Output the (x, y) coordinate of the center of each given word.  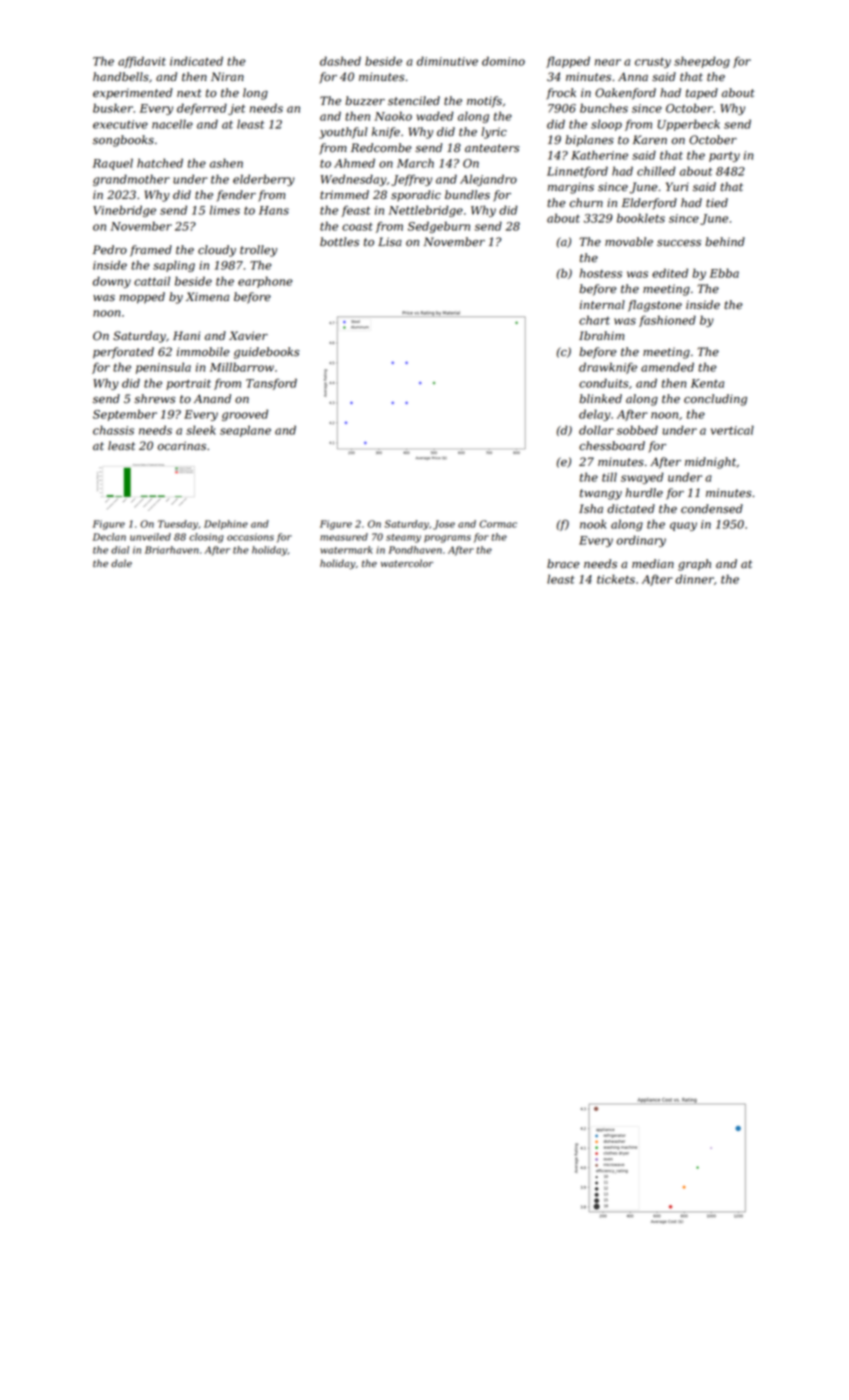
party (724, 157)
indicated (196, 61)
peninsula (163, 368)
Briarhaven (172, 550)
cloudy (217, 251)
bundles (467, 195)
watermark (346, 550)
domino (503, 61)
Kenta (707, 383)
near (608, 62)
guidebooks (266, 353)
